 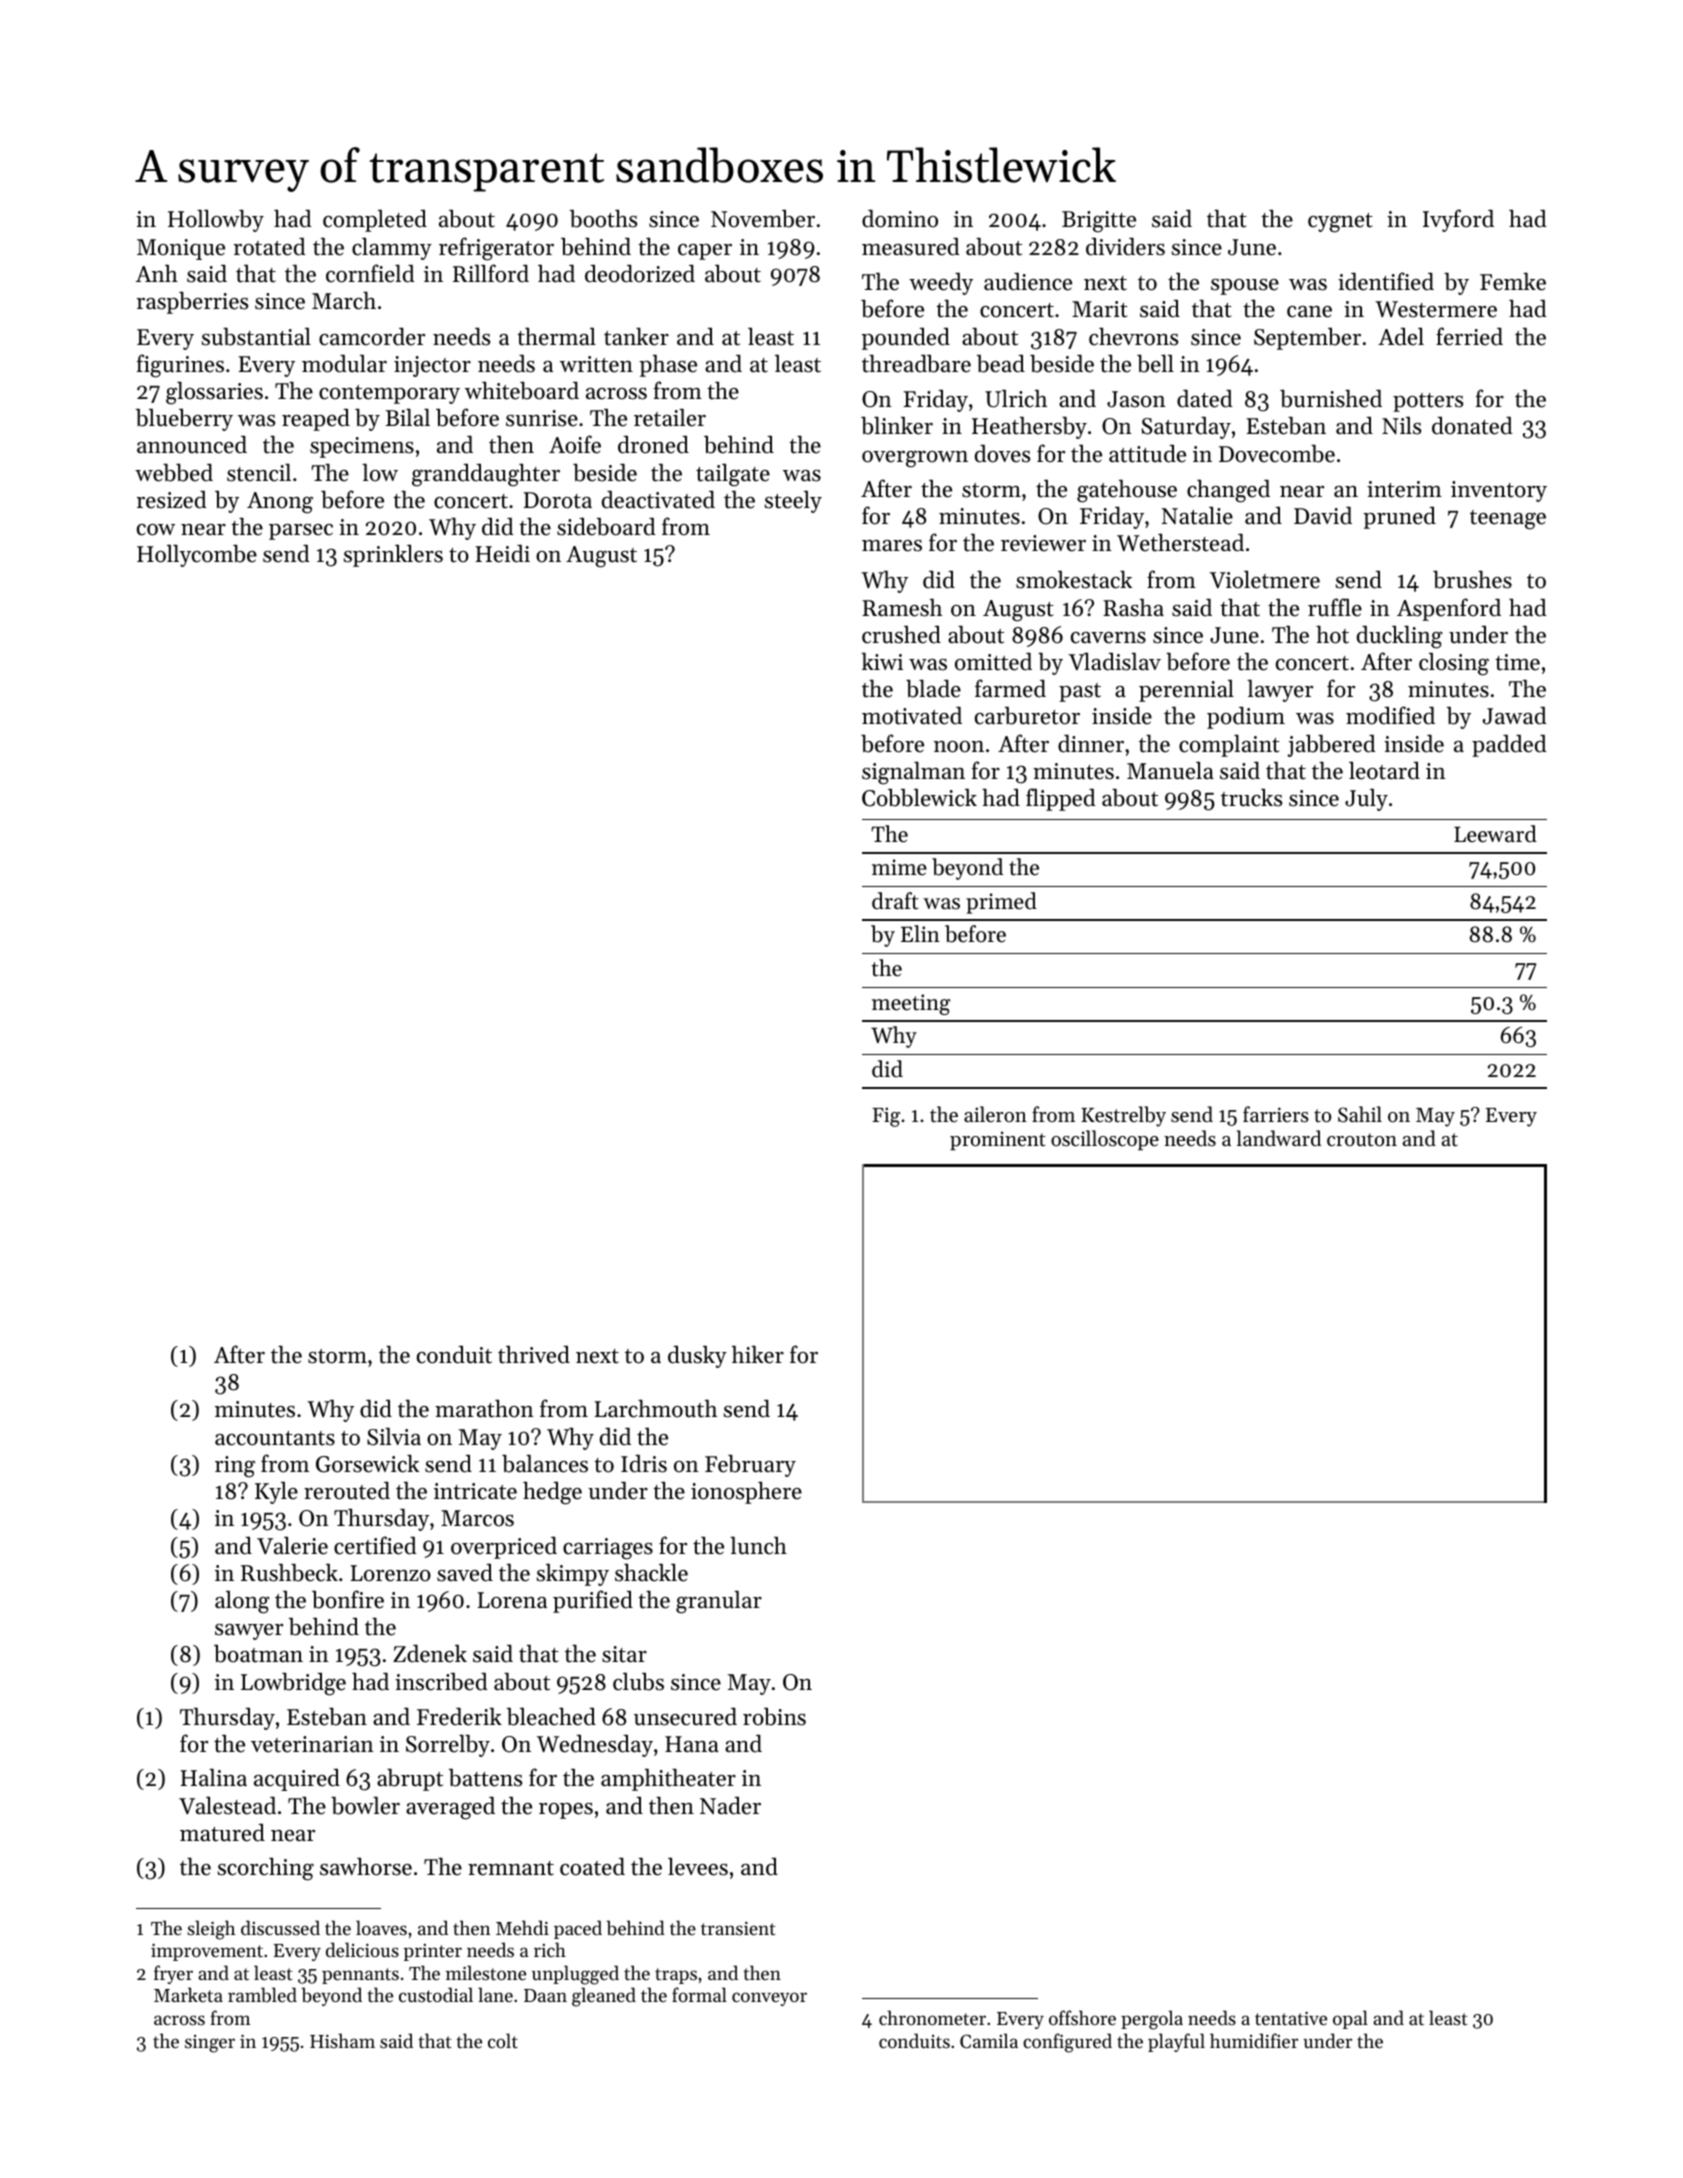 What do you see at coordinates (774, 1717) in the page?
I see `robins` at bounding box center [774, 1717].
